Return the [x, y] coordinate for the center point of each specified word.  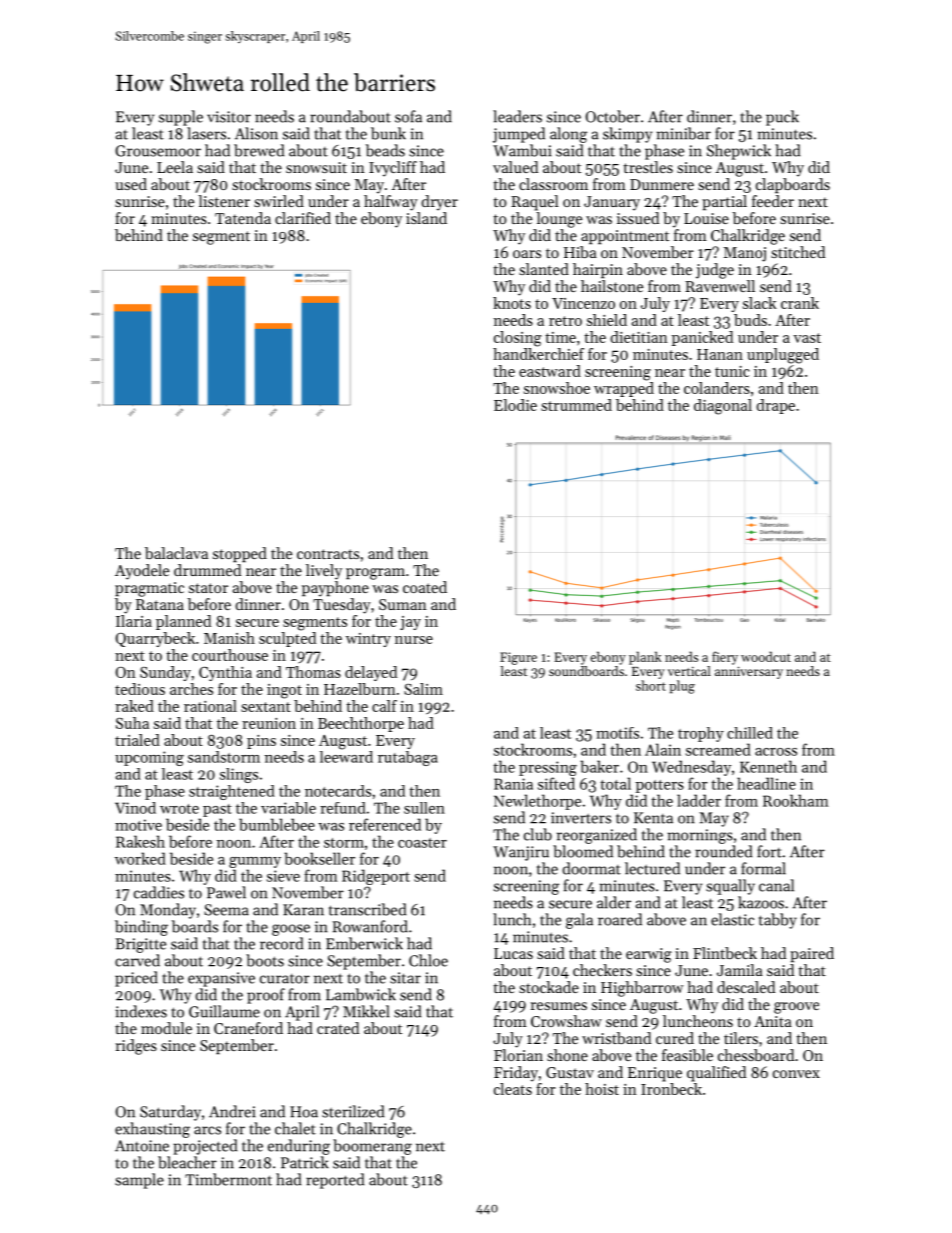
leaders [517, 116]
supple [181, 118]
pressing [548, 768]
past [217, 810]
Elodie [515, 405]
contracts [328, 554]
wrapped [624, 389]
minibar [683, 133]
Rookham [796, 800]
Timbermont [228, 1179]
